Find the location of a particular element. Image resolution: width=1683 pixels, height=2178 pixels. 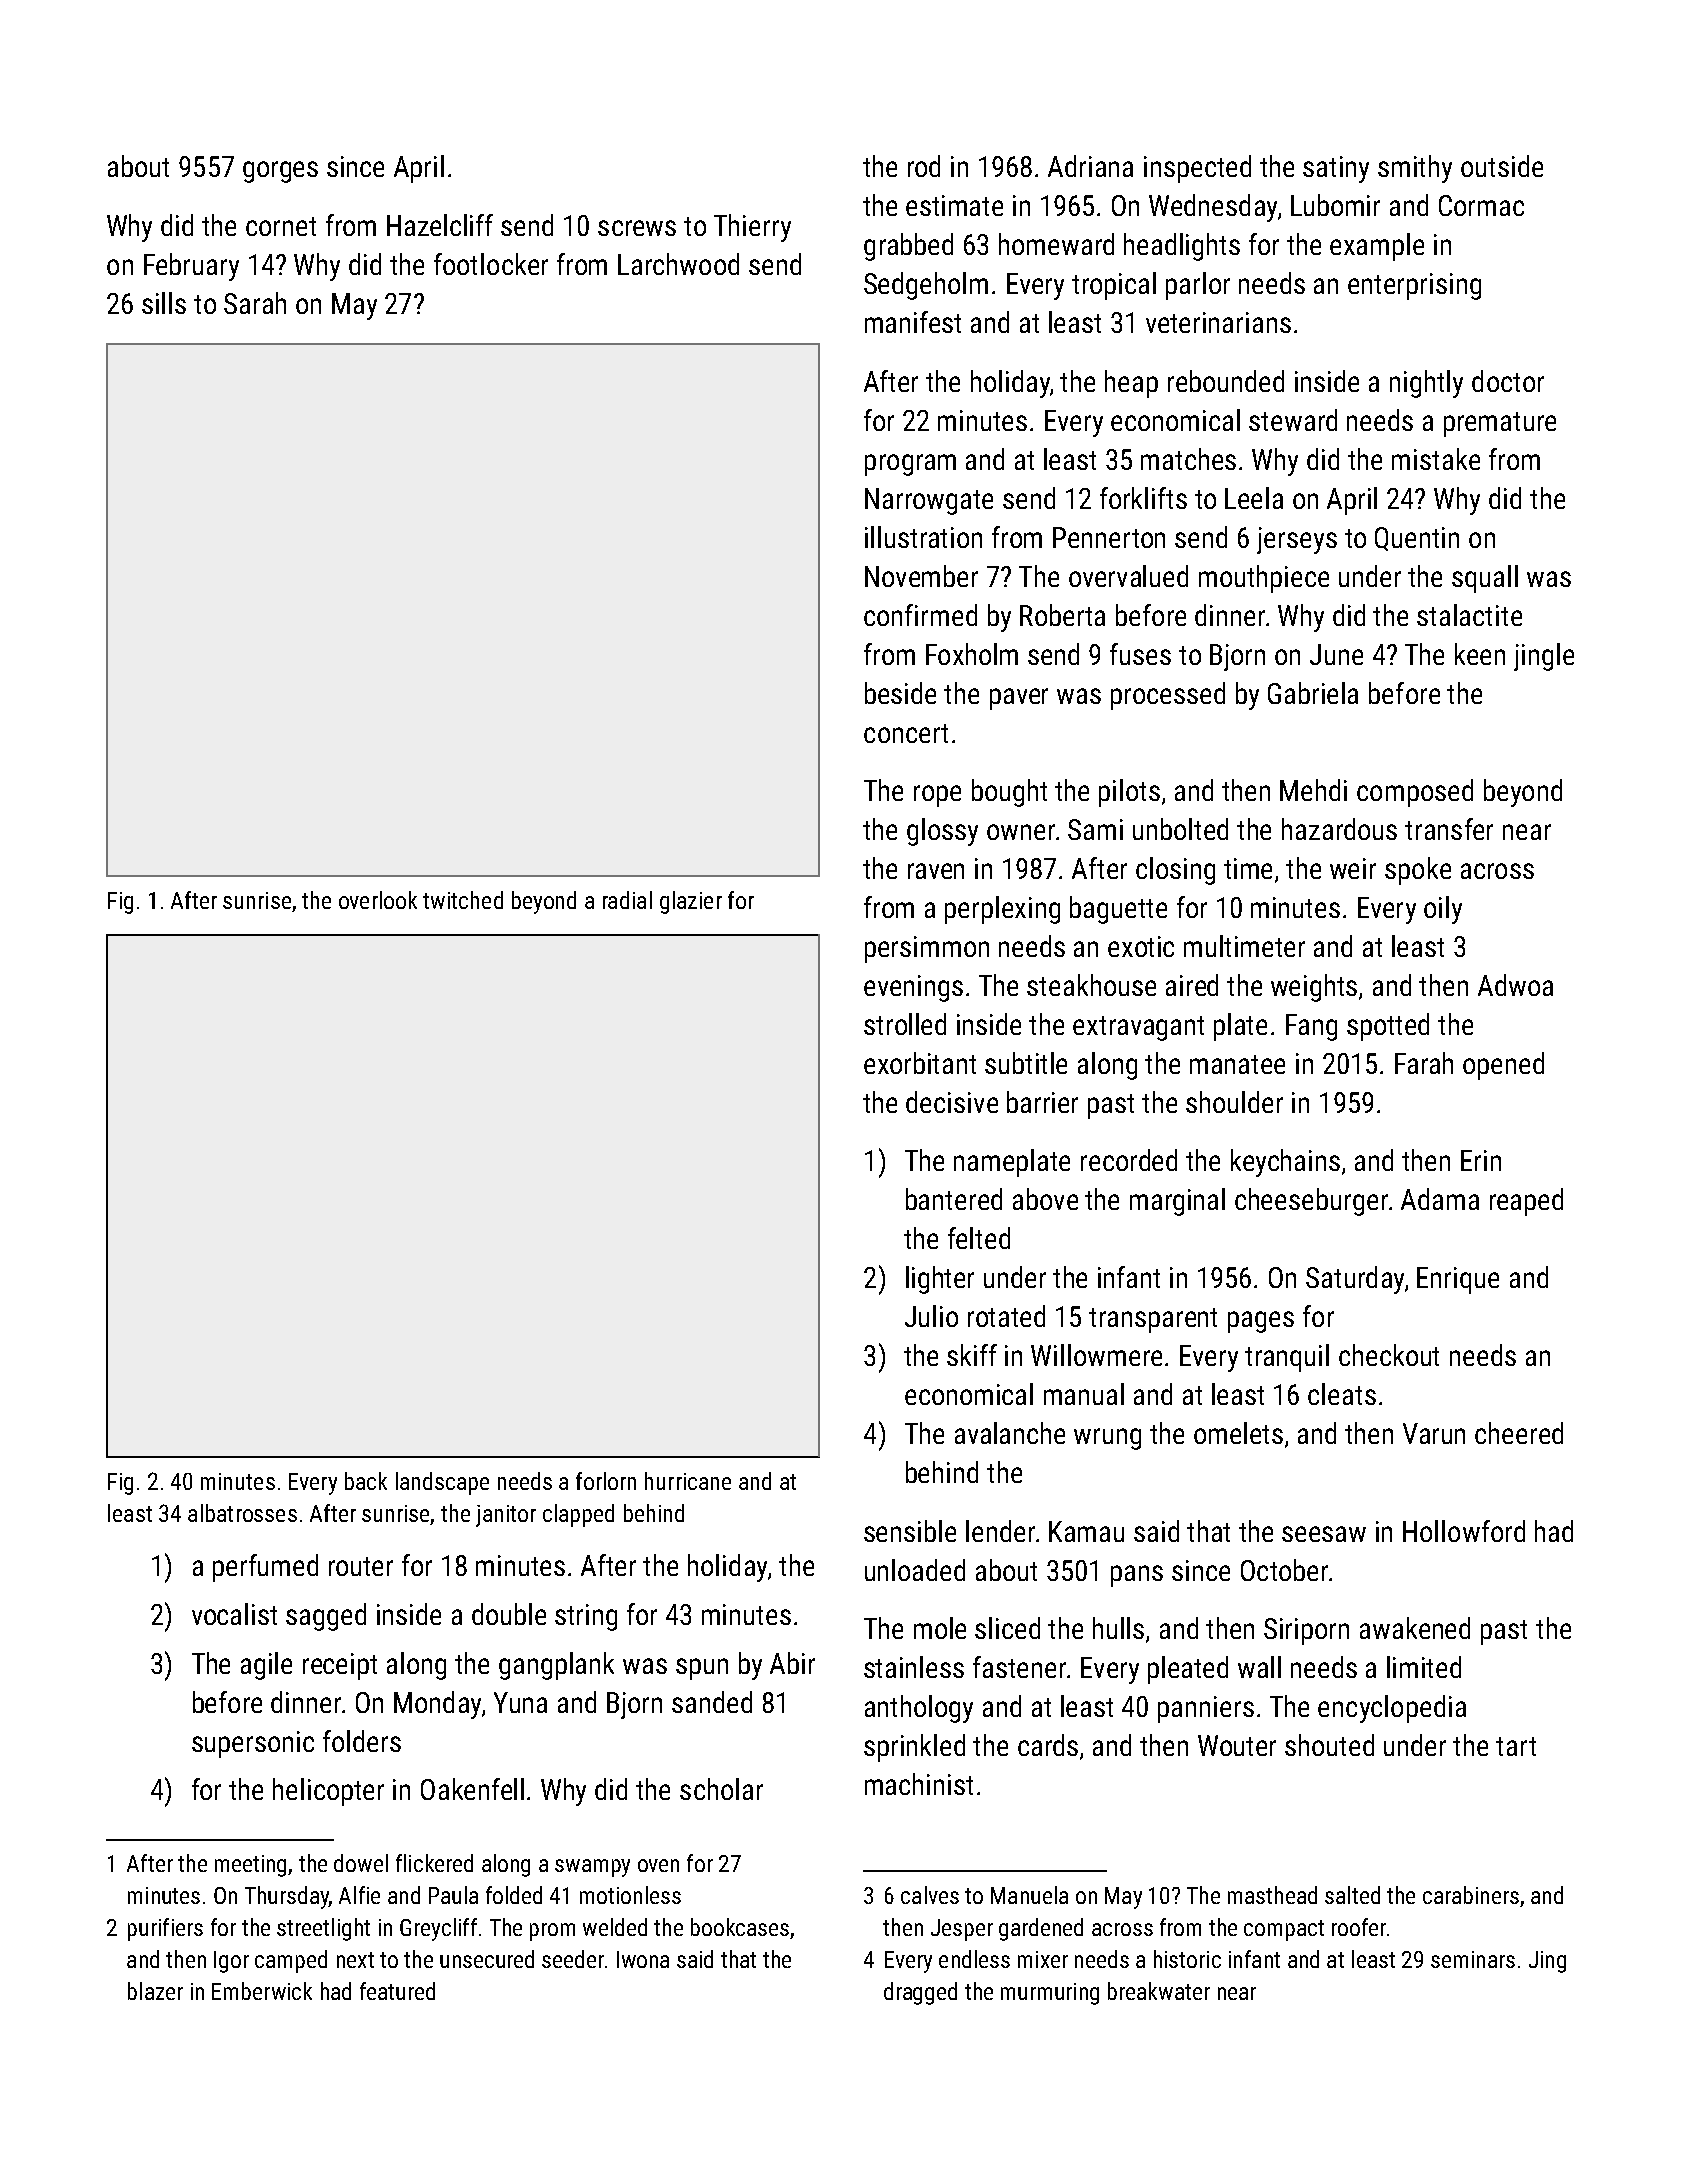

Hazelcliff is located at coordinates (440, 225).
